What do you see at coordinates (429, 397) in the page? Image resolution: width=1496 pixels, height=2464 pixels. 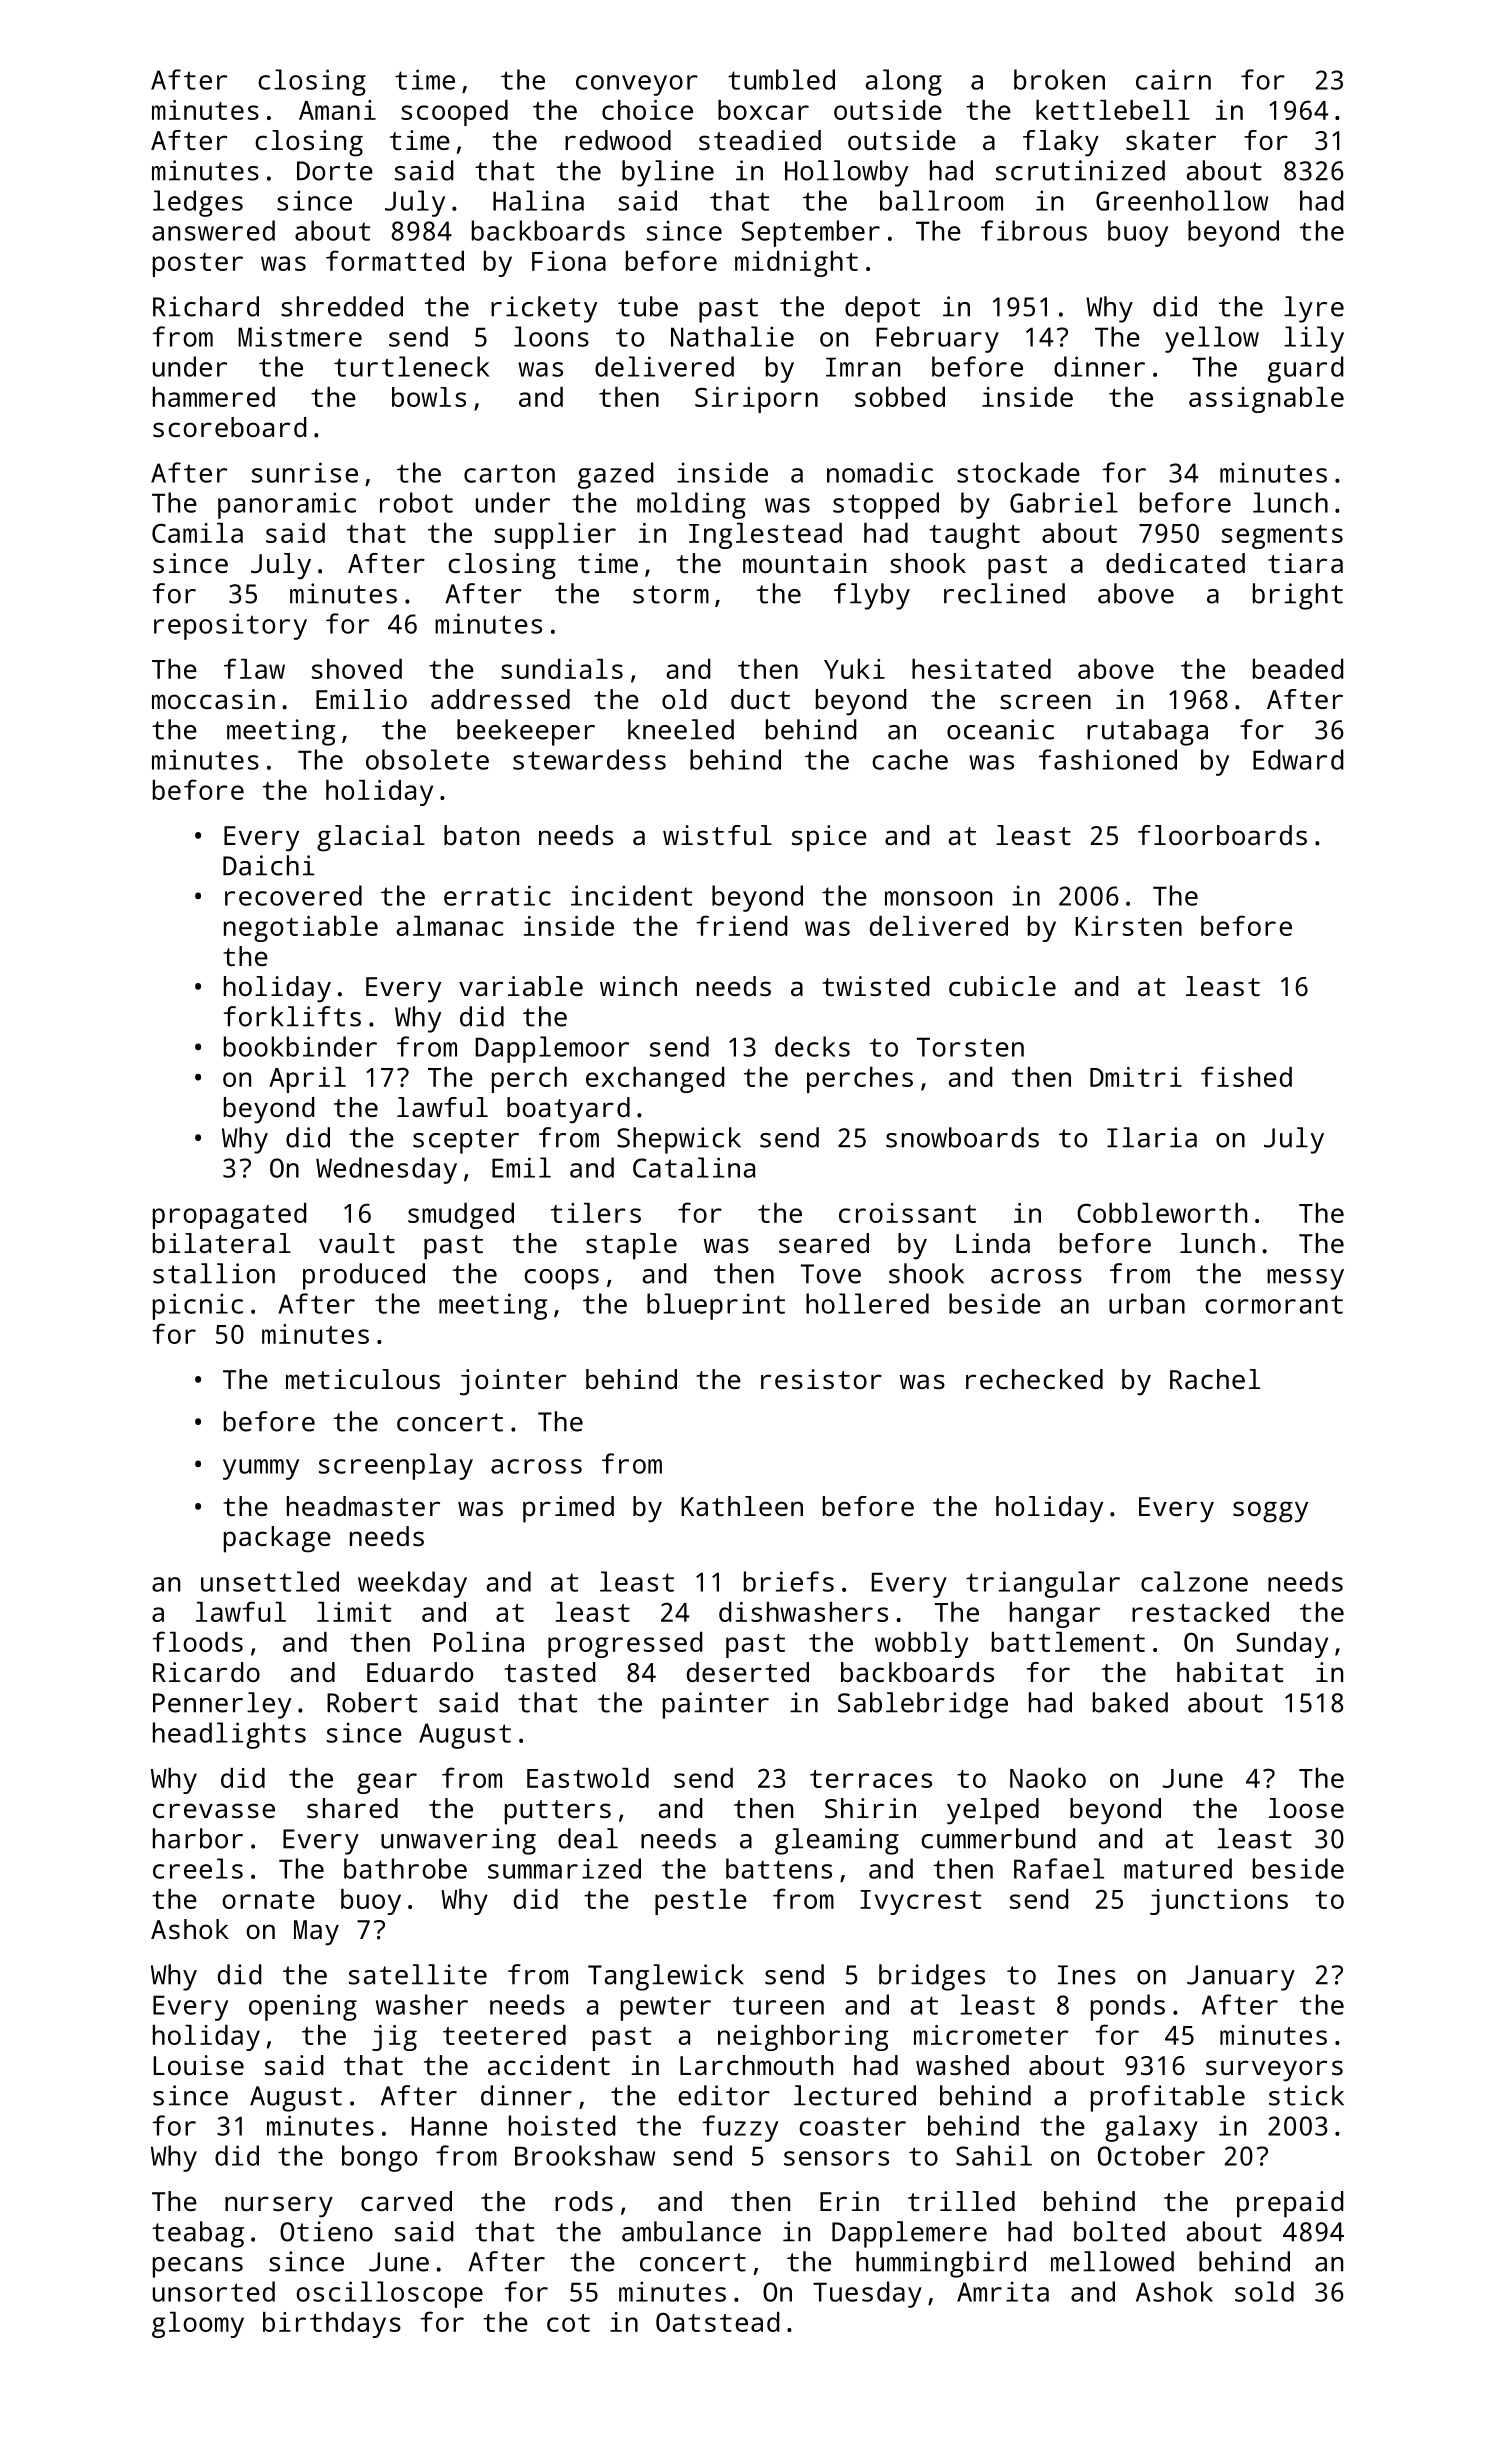 I see `bowls` at bounding box center [429, 397].
